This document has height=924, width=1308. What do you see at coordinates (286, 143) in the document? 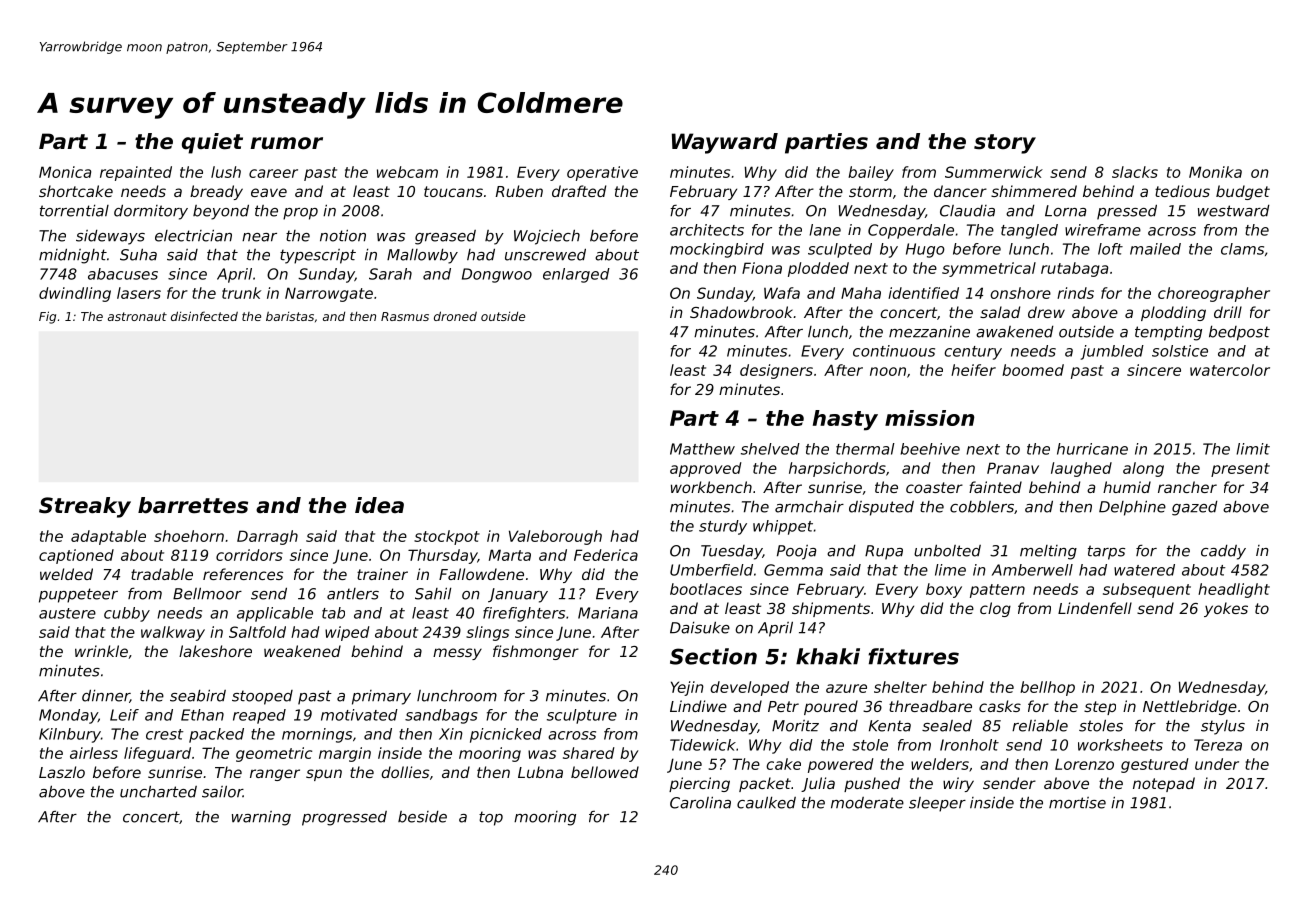
I see `rumor` at bounding box center [286, 143].
